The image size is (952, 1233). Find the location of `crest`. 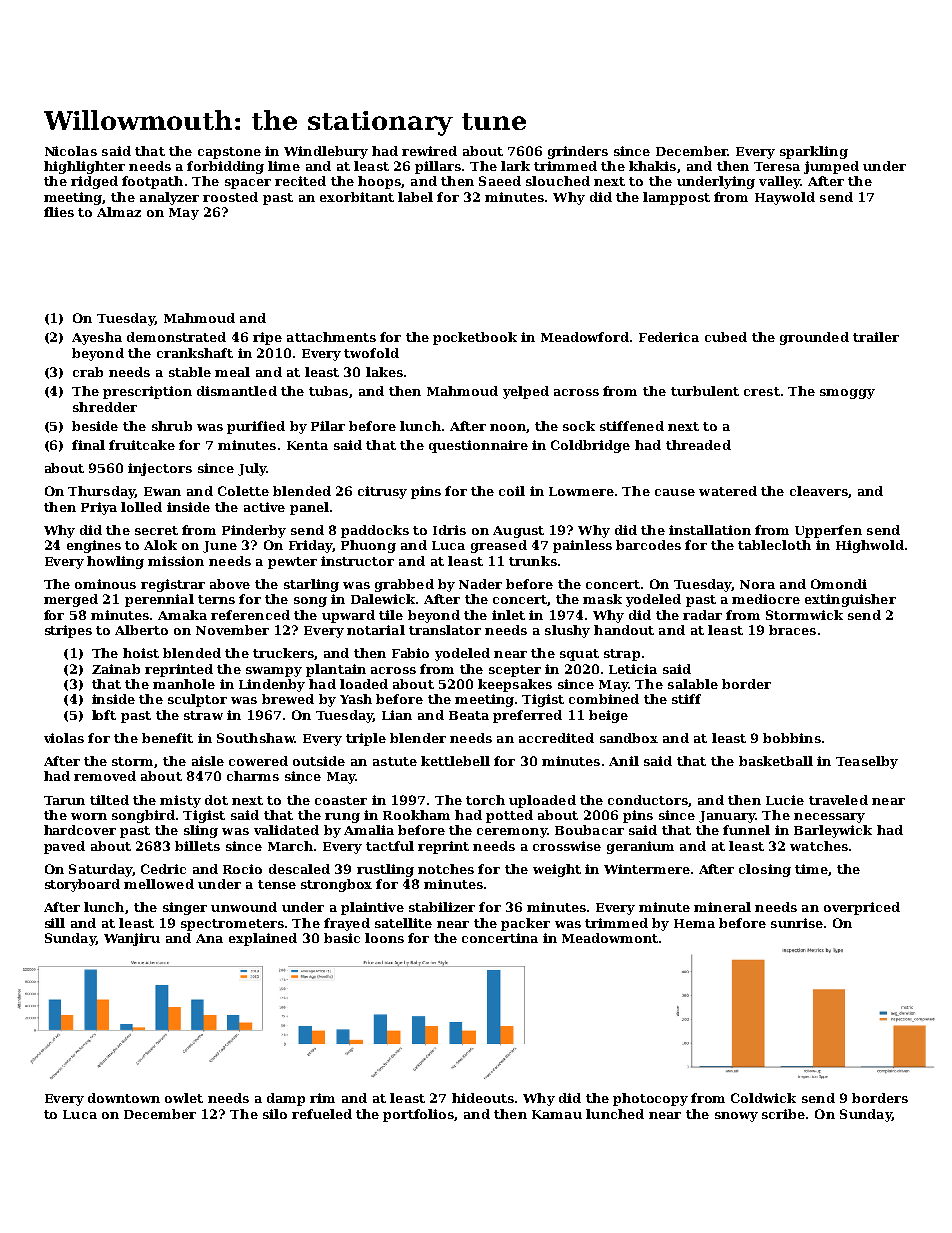

crest is located at coordinates (762, 391).
